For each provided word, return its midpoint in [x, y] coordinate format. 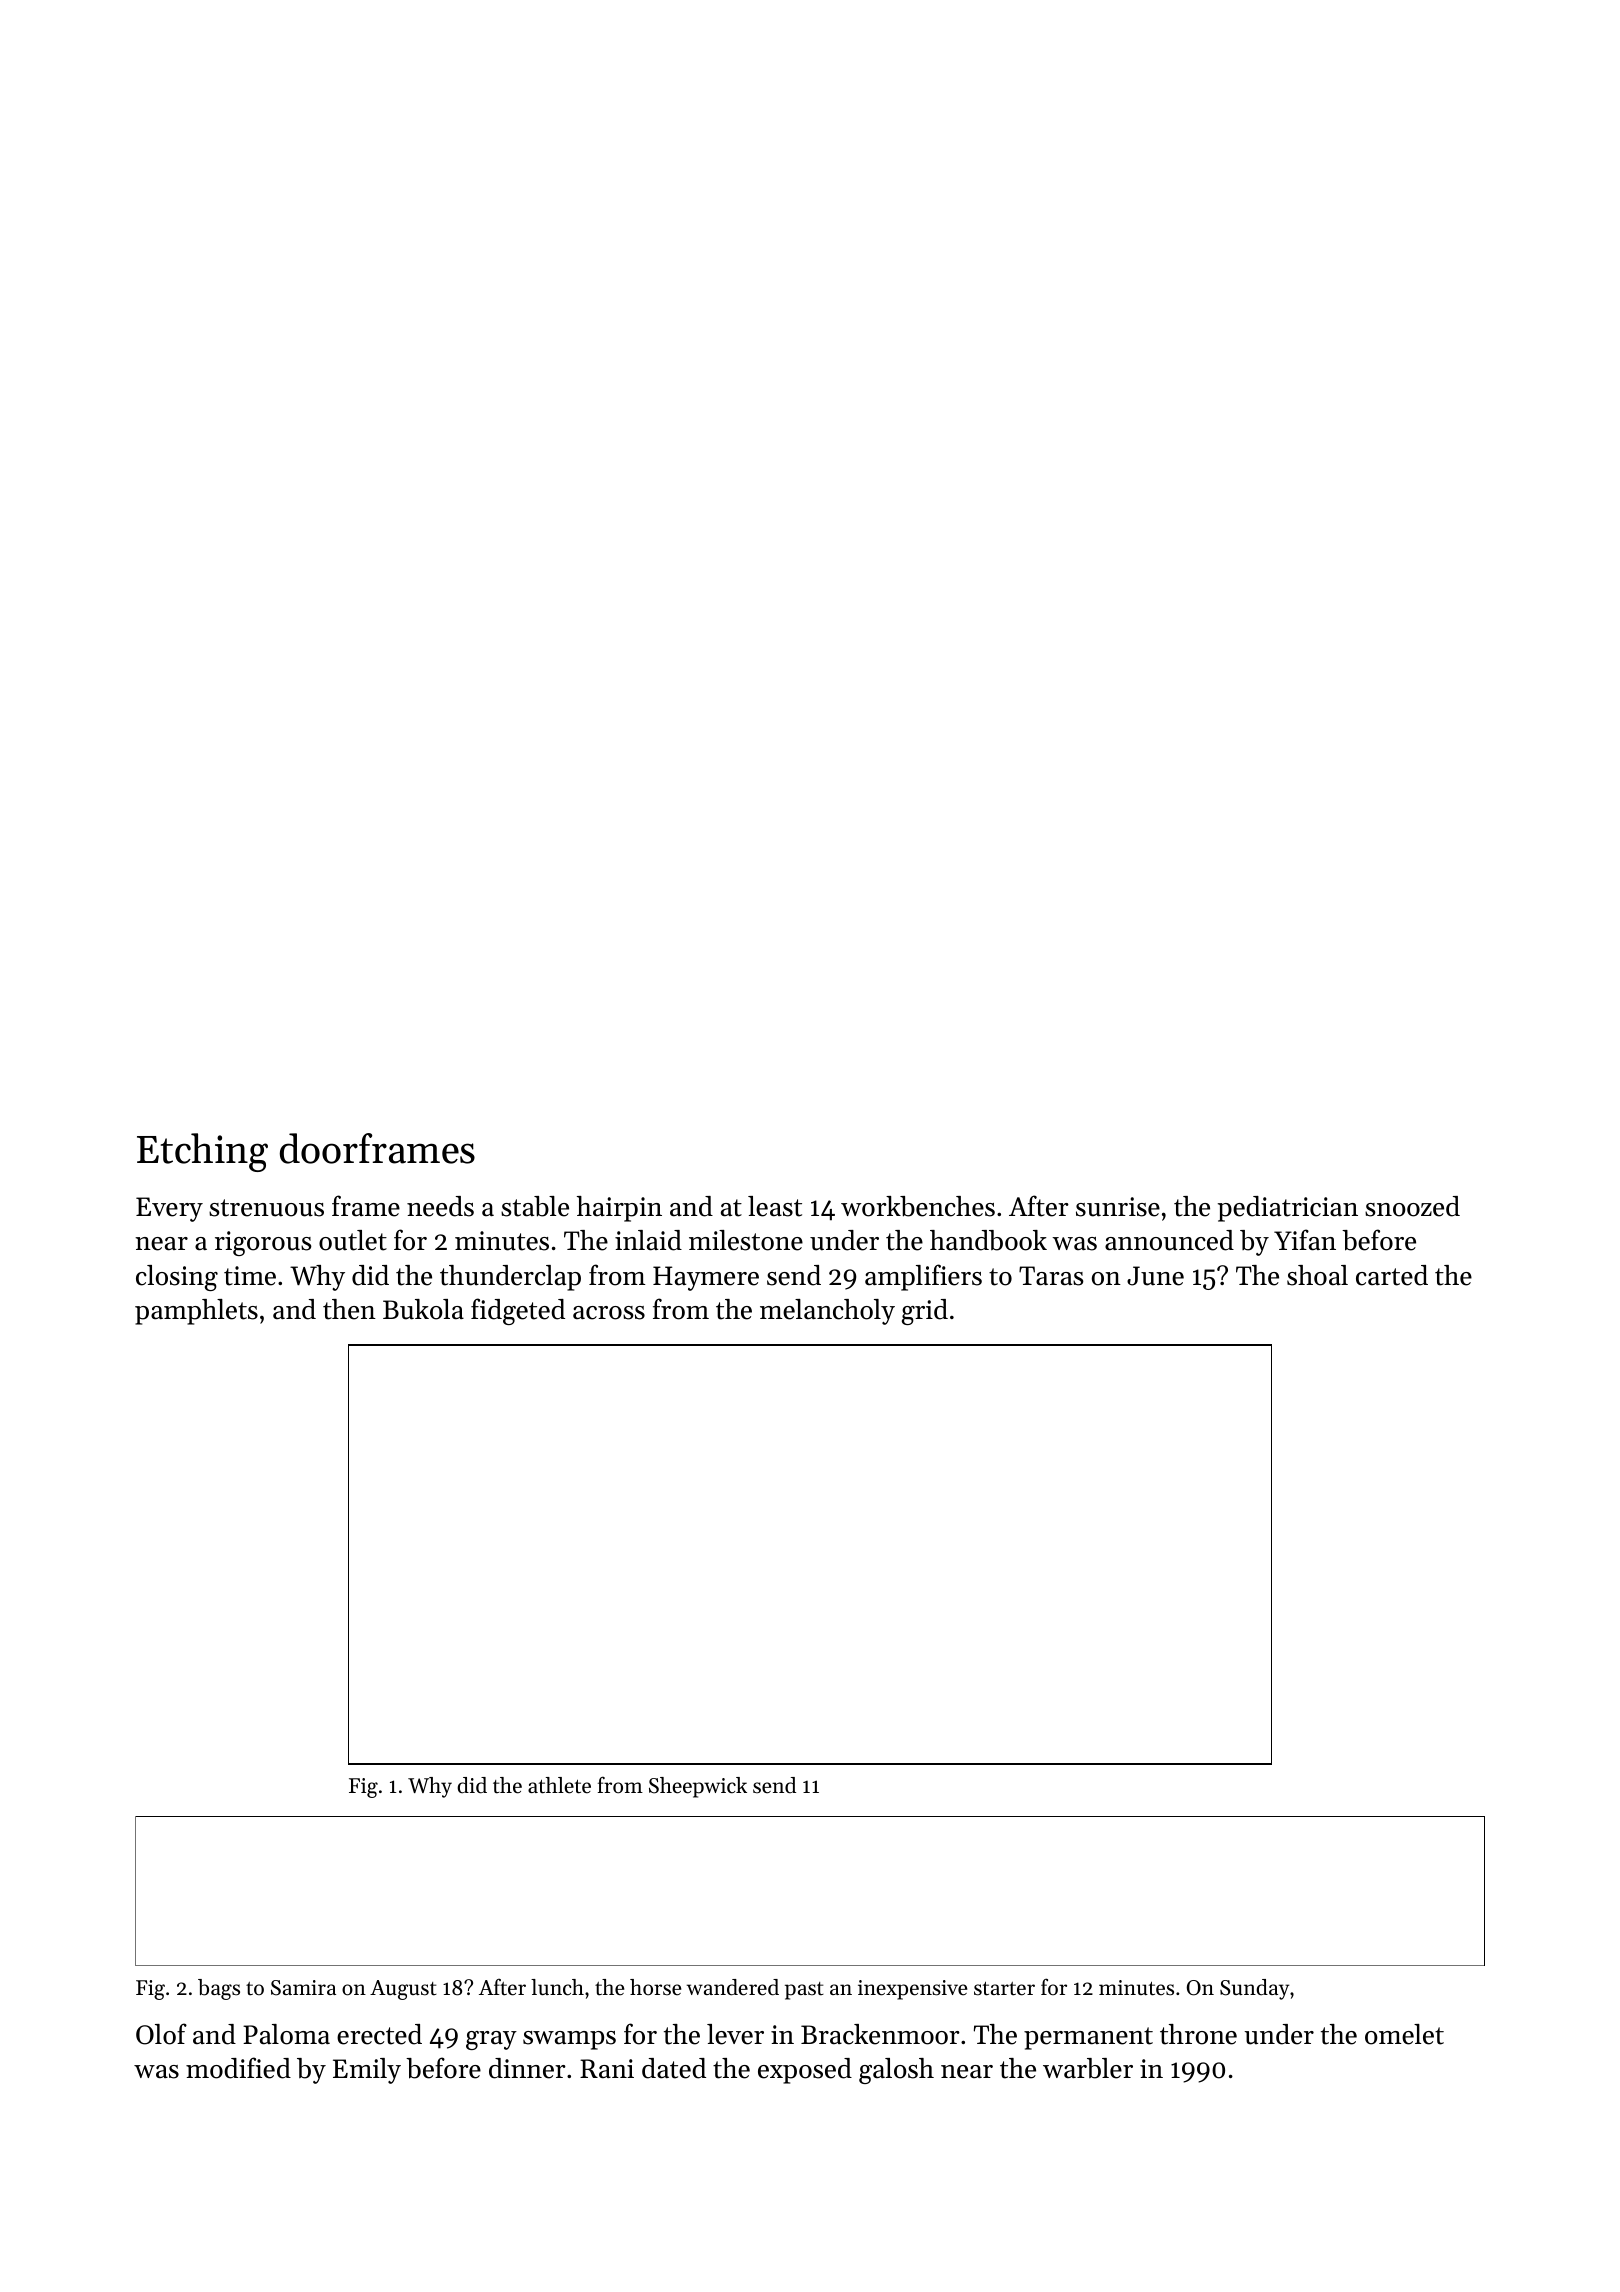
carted [1392, 1275]
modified [238, 2068]
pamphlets [196, 1312]
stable [535, 1206]
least [775, 1206]
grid [925, 1312]
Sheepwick [698, 1787]
